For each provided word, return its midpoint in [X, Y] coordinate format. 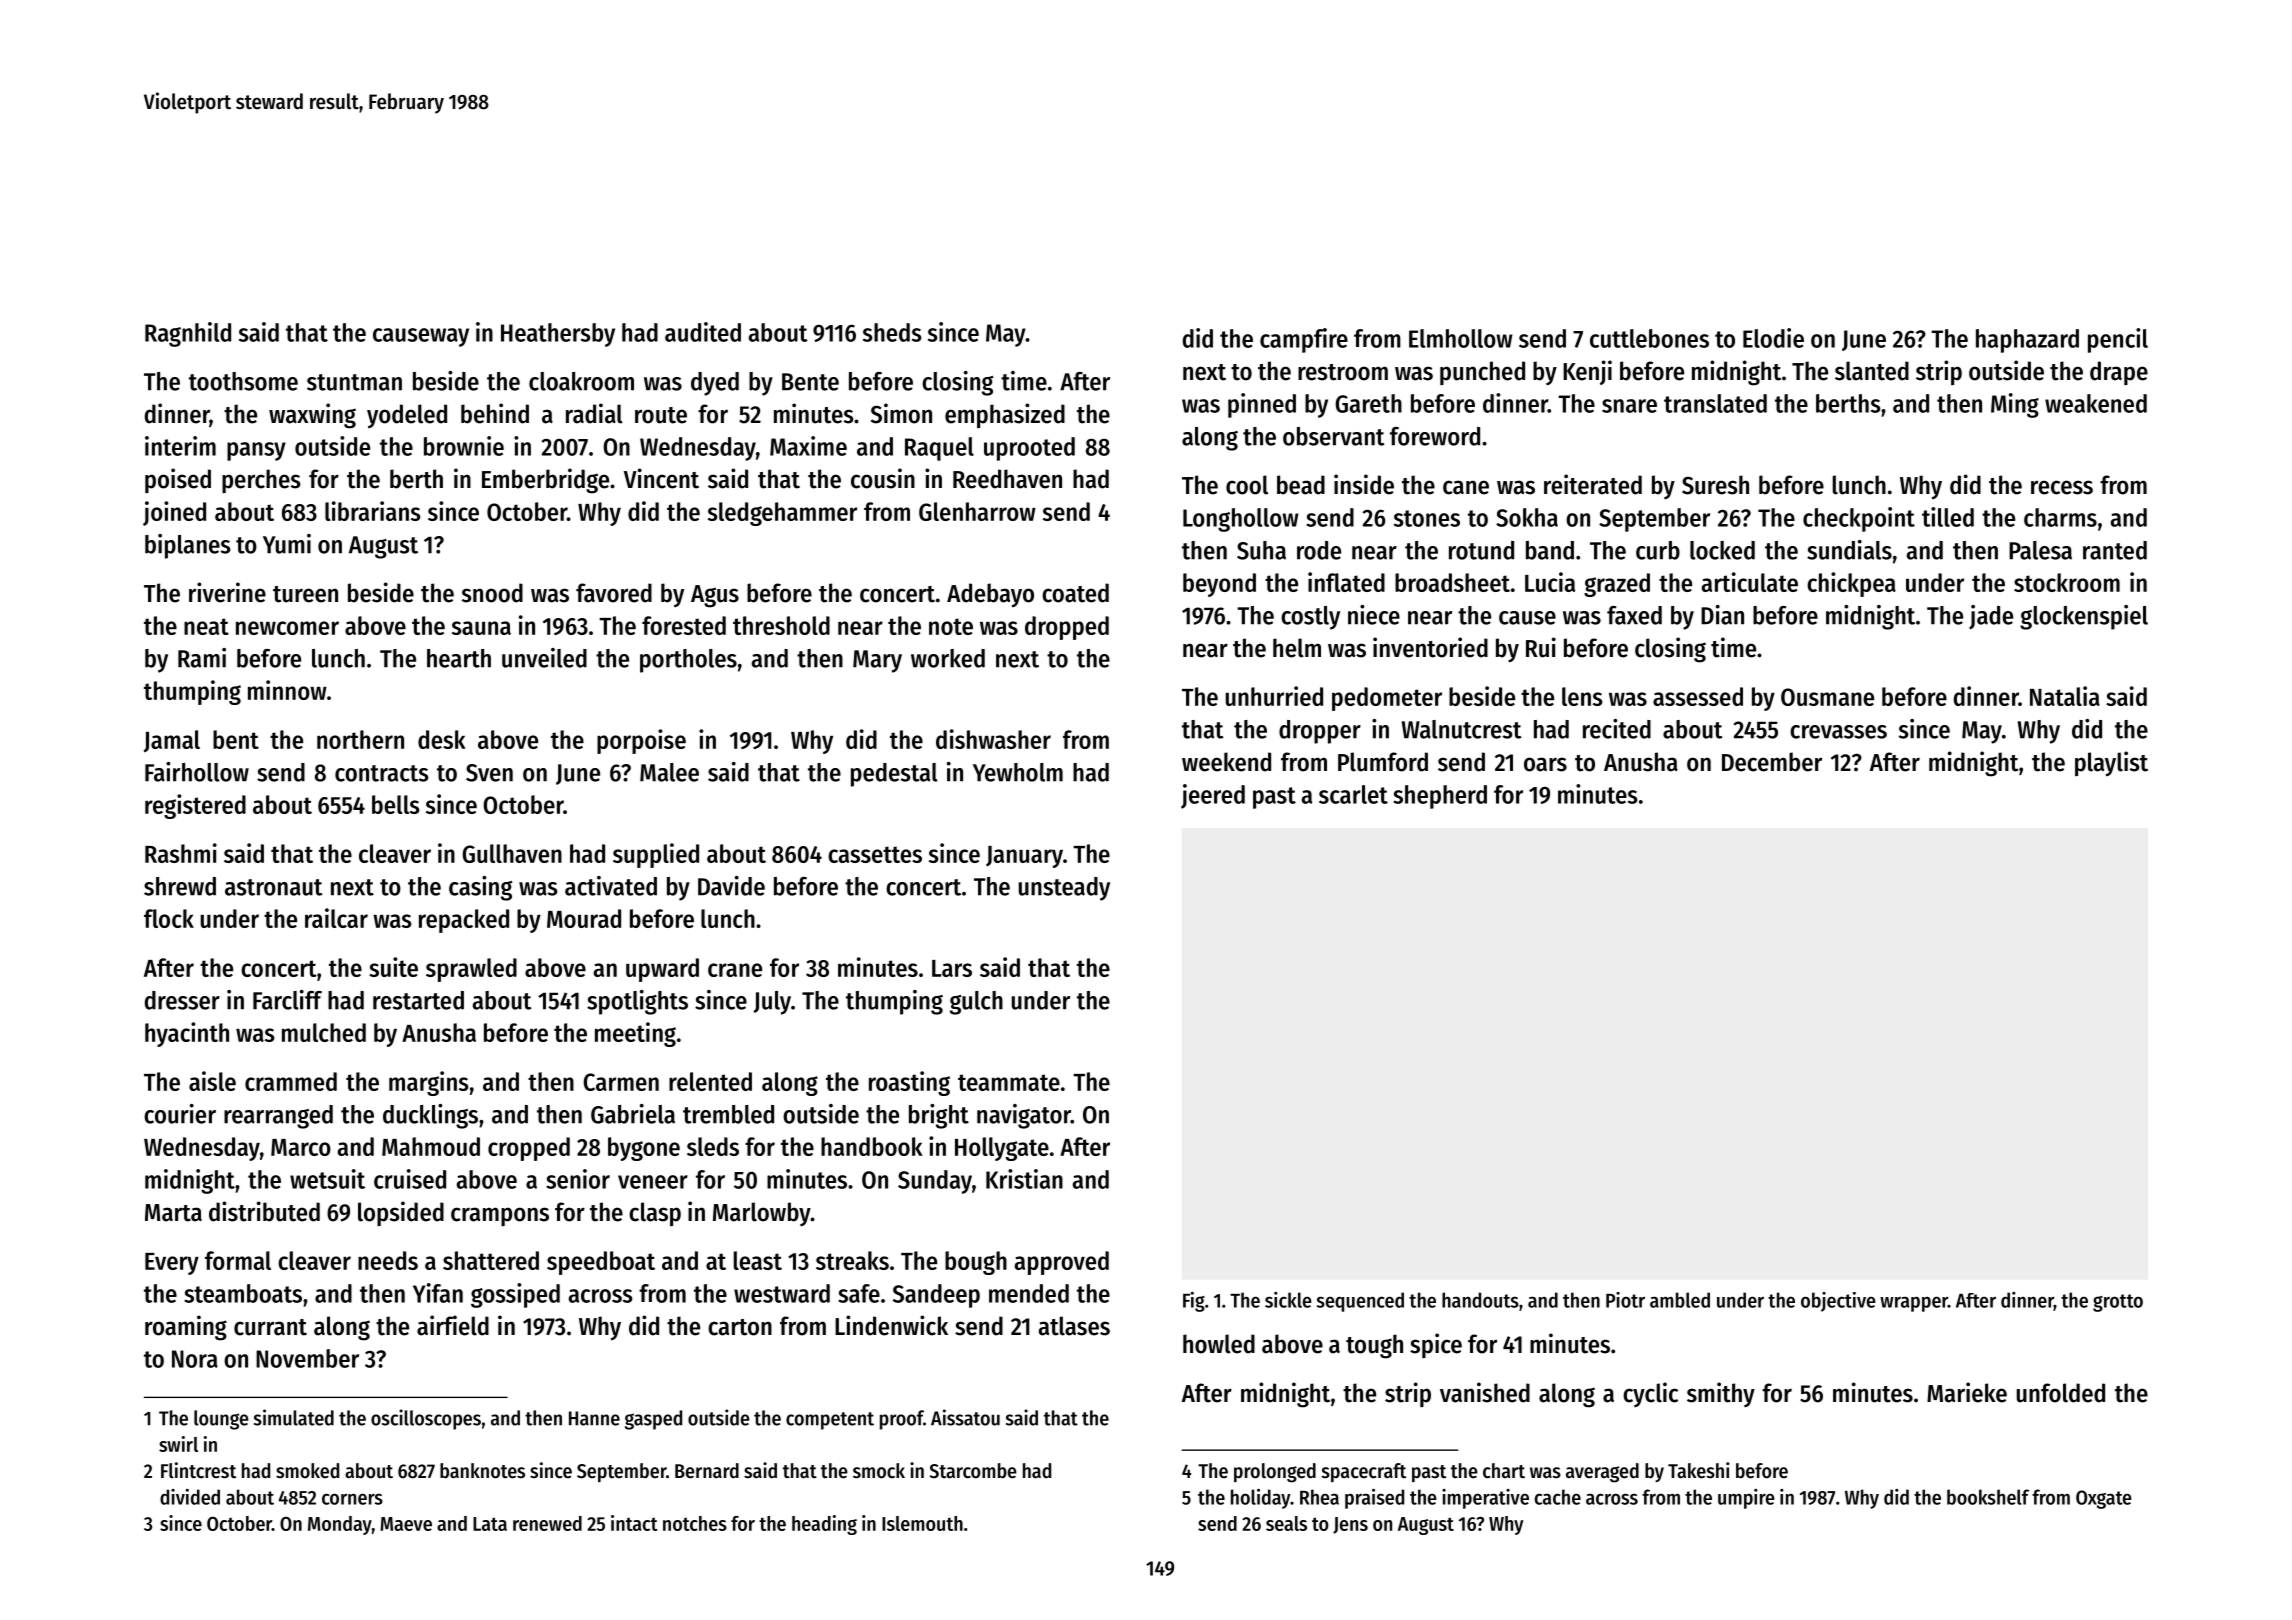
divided [190, 1497]
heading [824, 1525]
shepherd [1440, 797]
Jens [1350, 1525]
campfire [1304, 340]
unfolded [2061, 1393]
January [1024, 857]
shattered [491, 1260]
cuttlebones [1649, 338]
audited [703, 332]
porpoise [641, 741]
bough [976, 1263]
